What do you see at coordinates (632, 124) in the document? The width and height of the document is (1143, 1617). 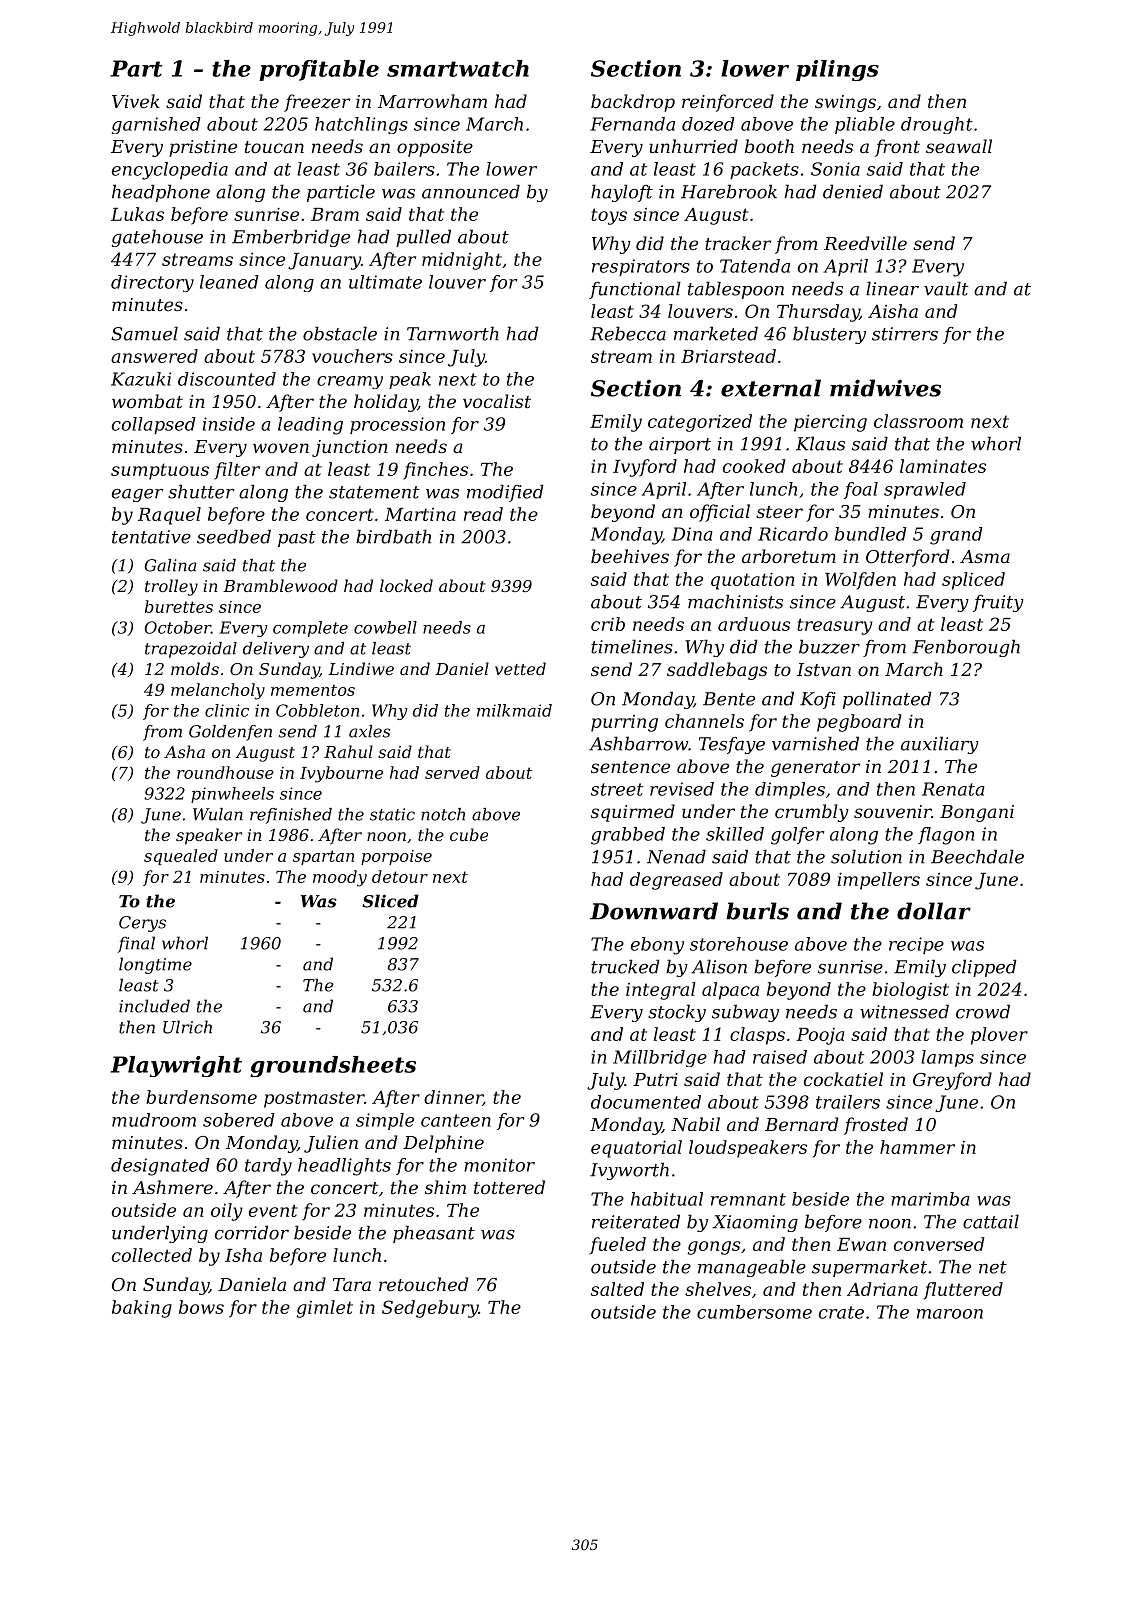 I see `Fernanda` at bounding box center [632, 124].
